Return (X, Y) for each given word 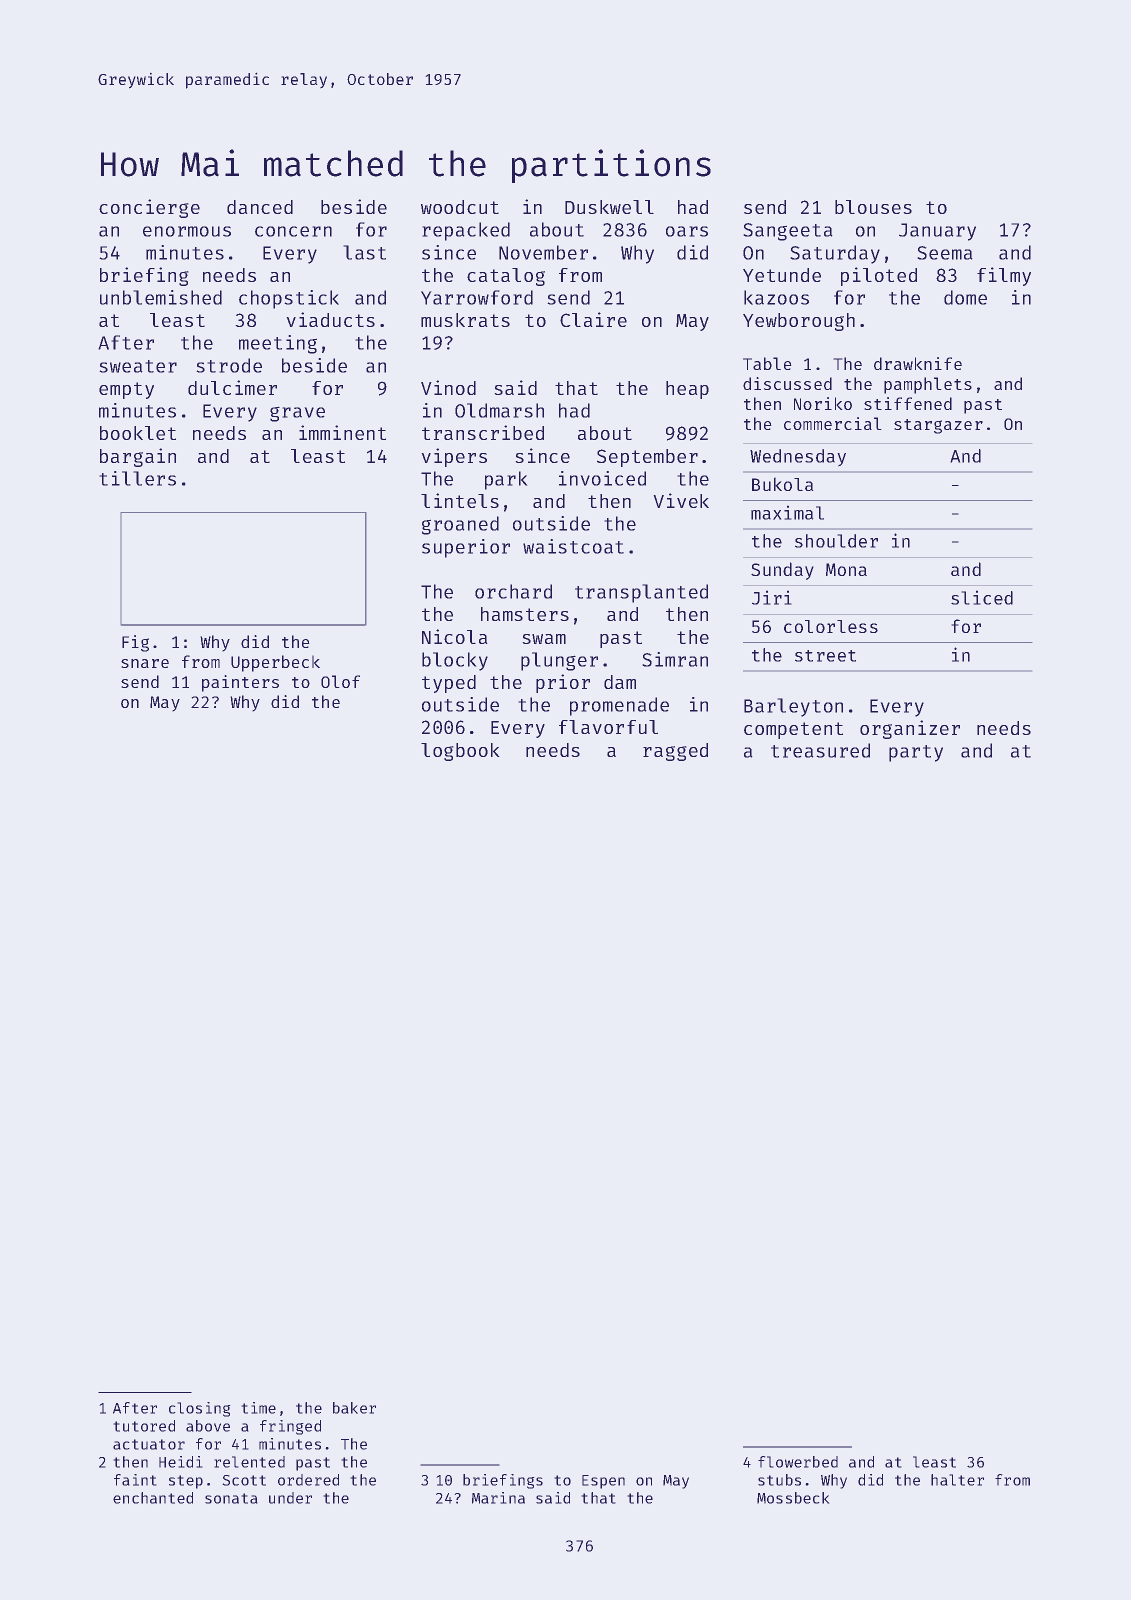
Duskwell (609, 207)
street (825, 656)
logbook (460, 752)
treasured (820, 750)
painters (240, 683)
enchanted (153, 1498)
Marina (498, 1498)
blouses (873, 207)
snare (145, 663)
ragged (675, 752)
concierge (149, 208)
